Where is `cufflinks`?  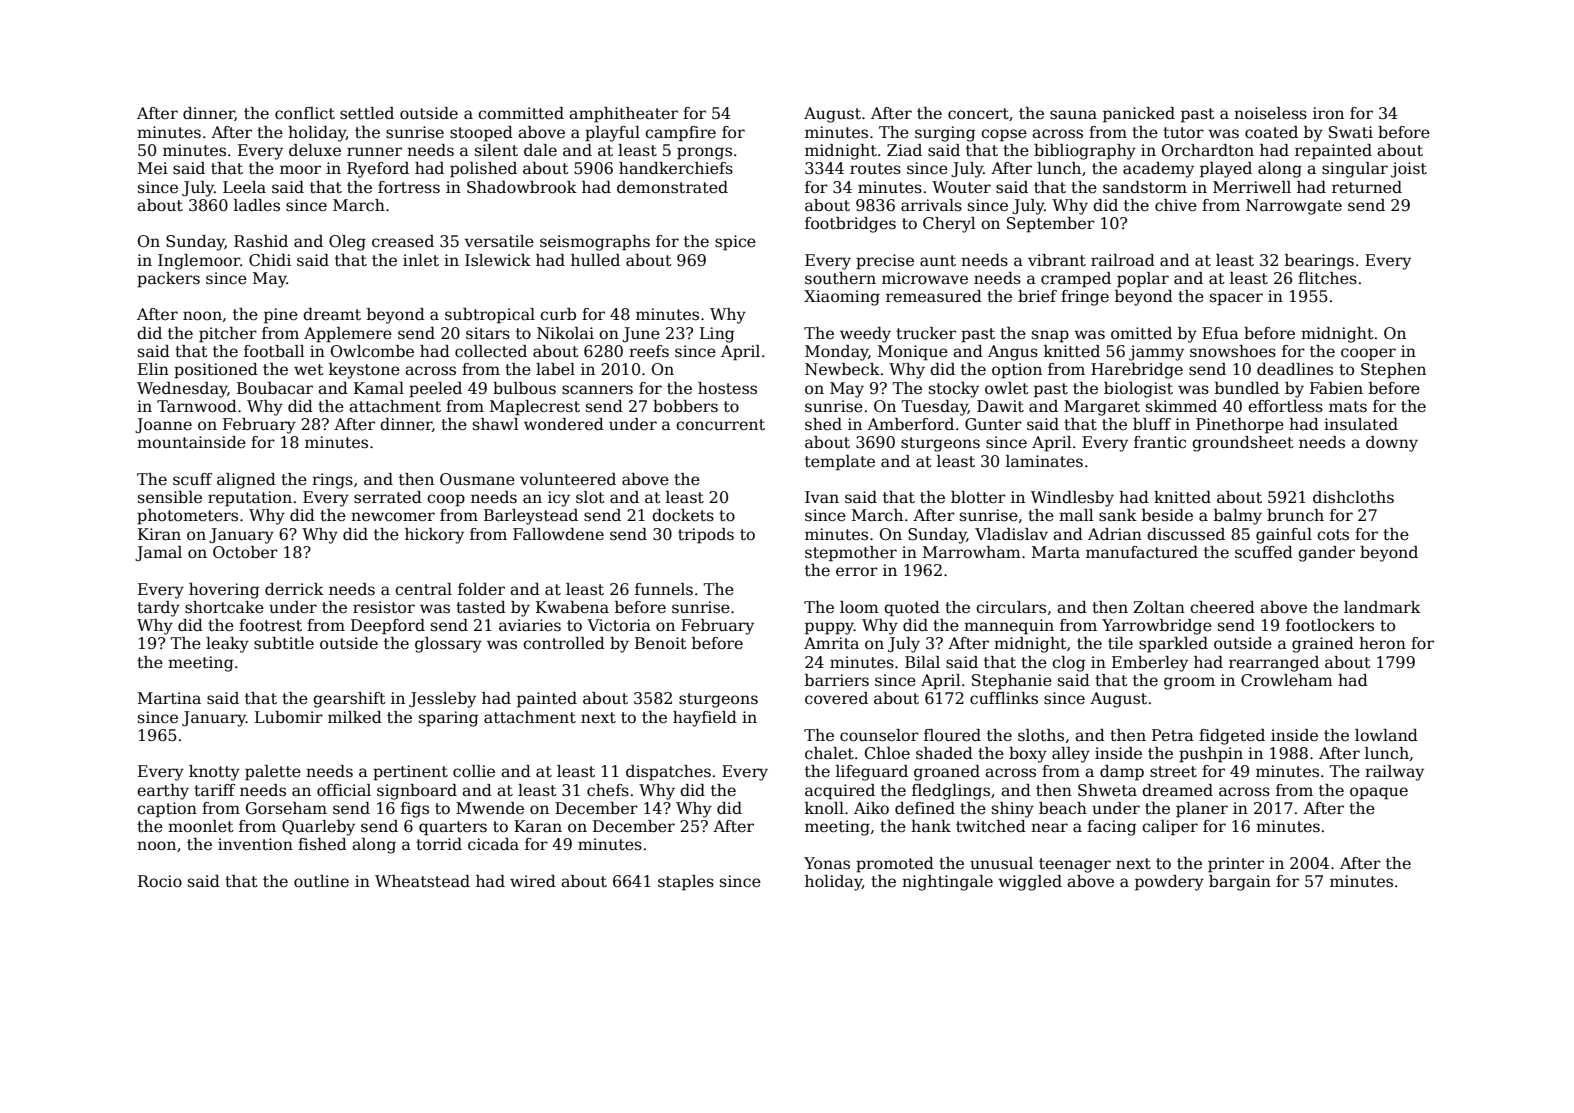 cufflinks is located at coordinates (1004, 698).
